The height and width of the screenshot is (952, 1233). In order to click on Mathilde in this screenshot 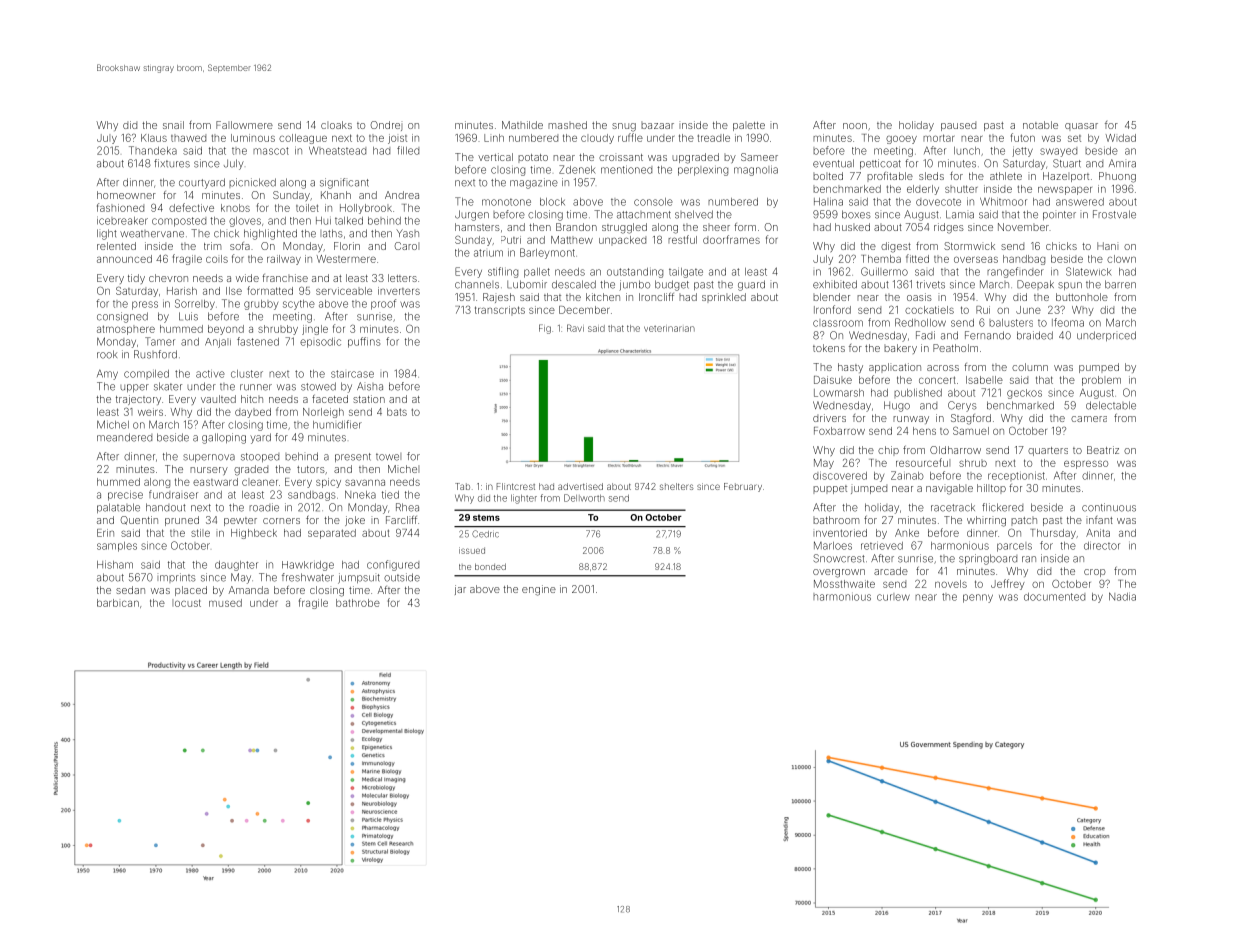, I will do `click(522, 125)`.
